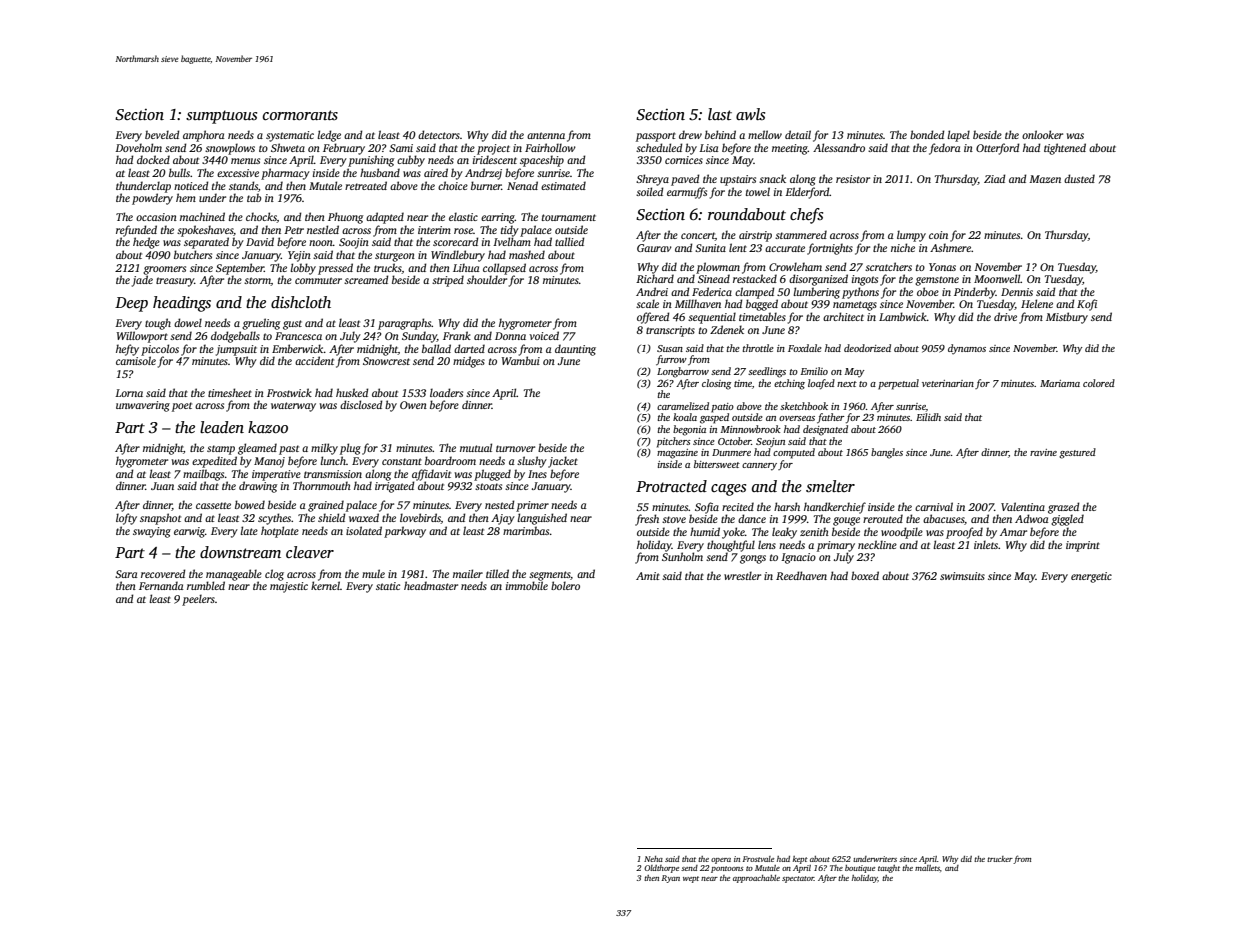 Image resolution: width=1233 pixels, height=952 pixels. Describe the element at coordinates (563, 462) in the screenshot. I see `jacket` at that location.
